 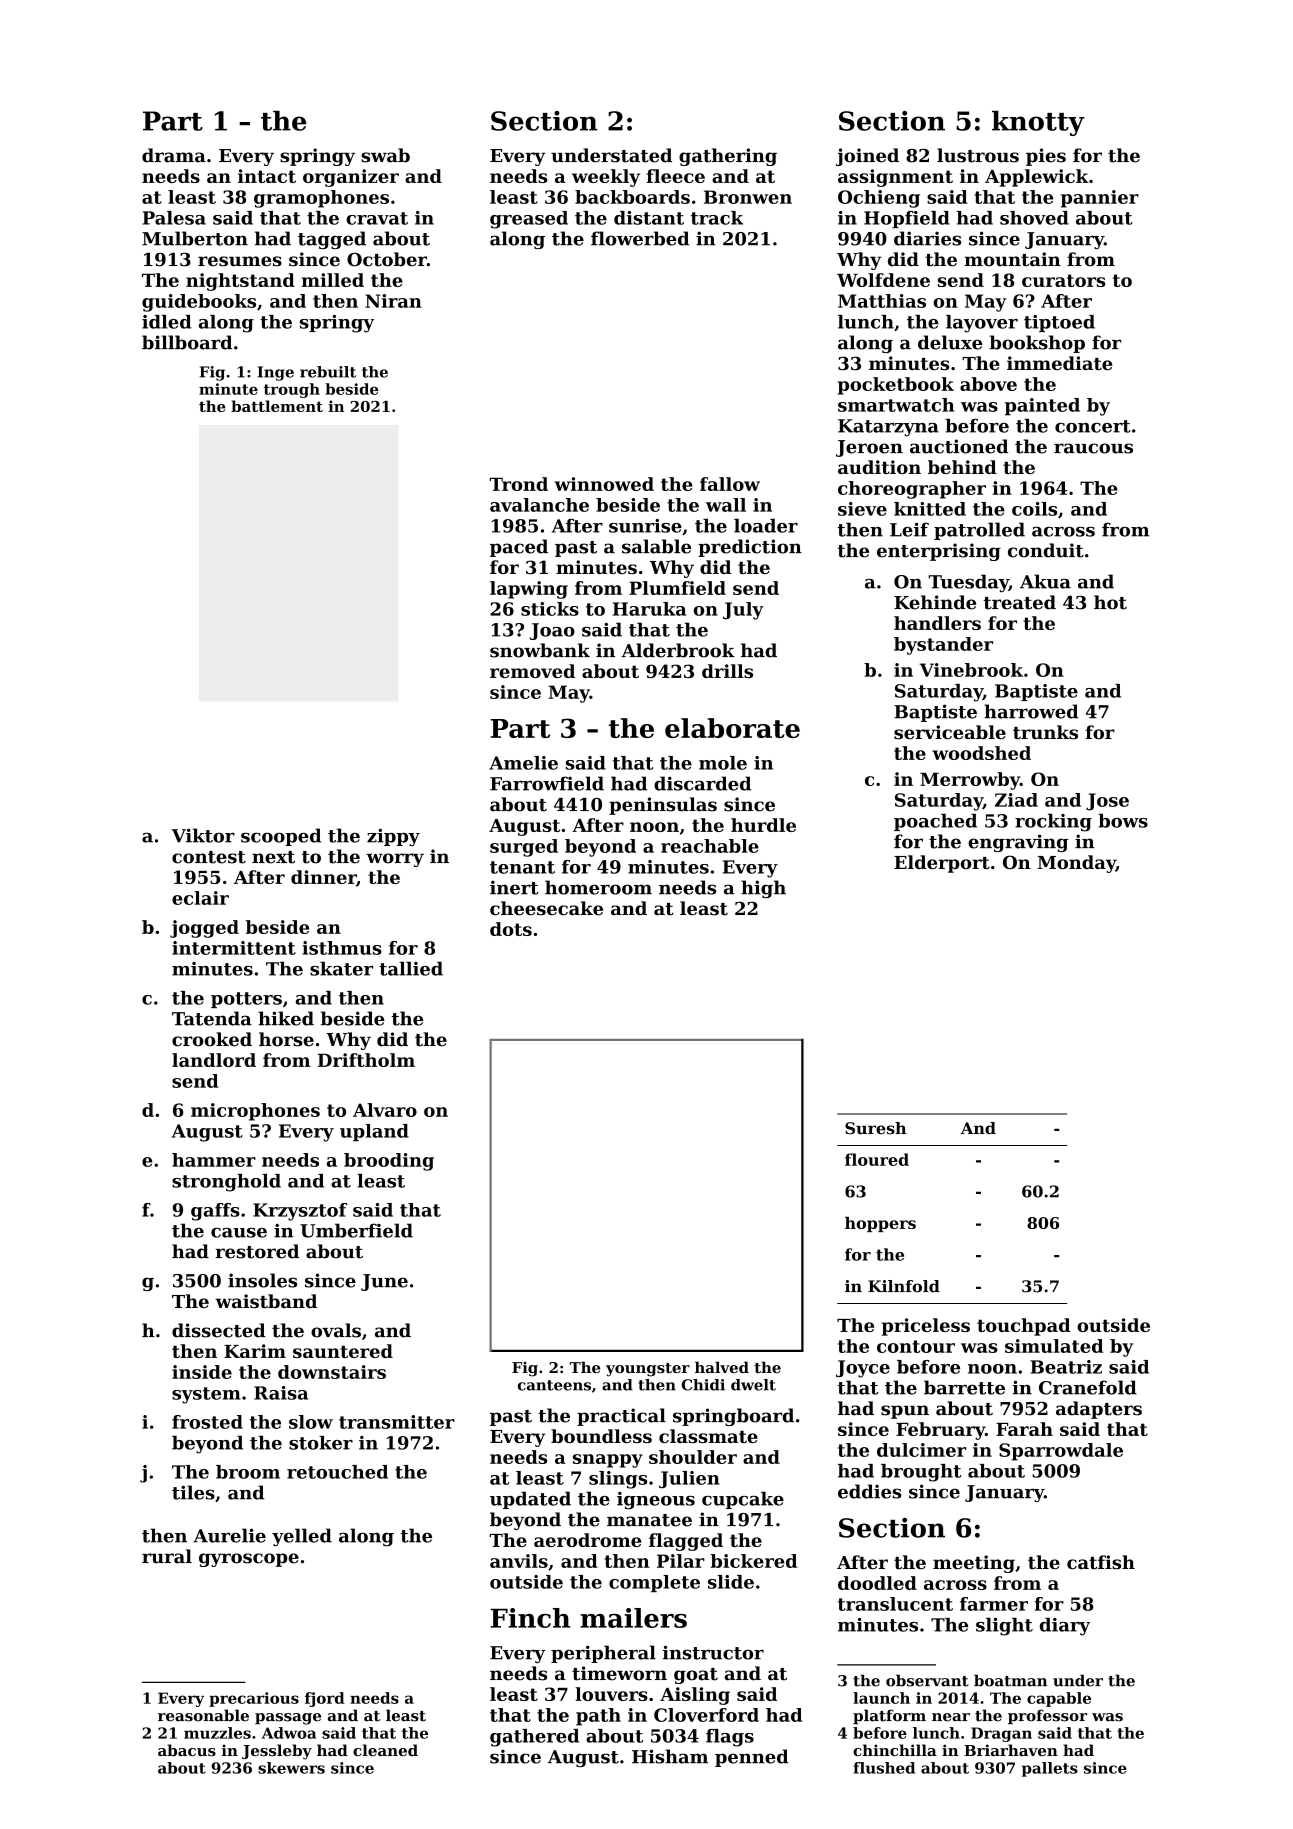 I want to click on treated, so click(x=1020, y=602).
